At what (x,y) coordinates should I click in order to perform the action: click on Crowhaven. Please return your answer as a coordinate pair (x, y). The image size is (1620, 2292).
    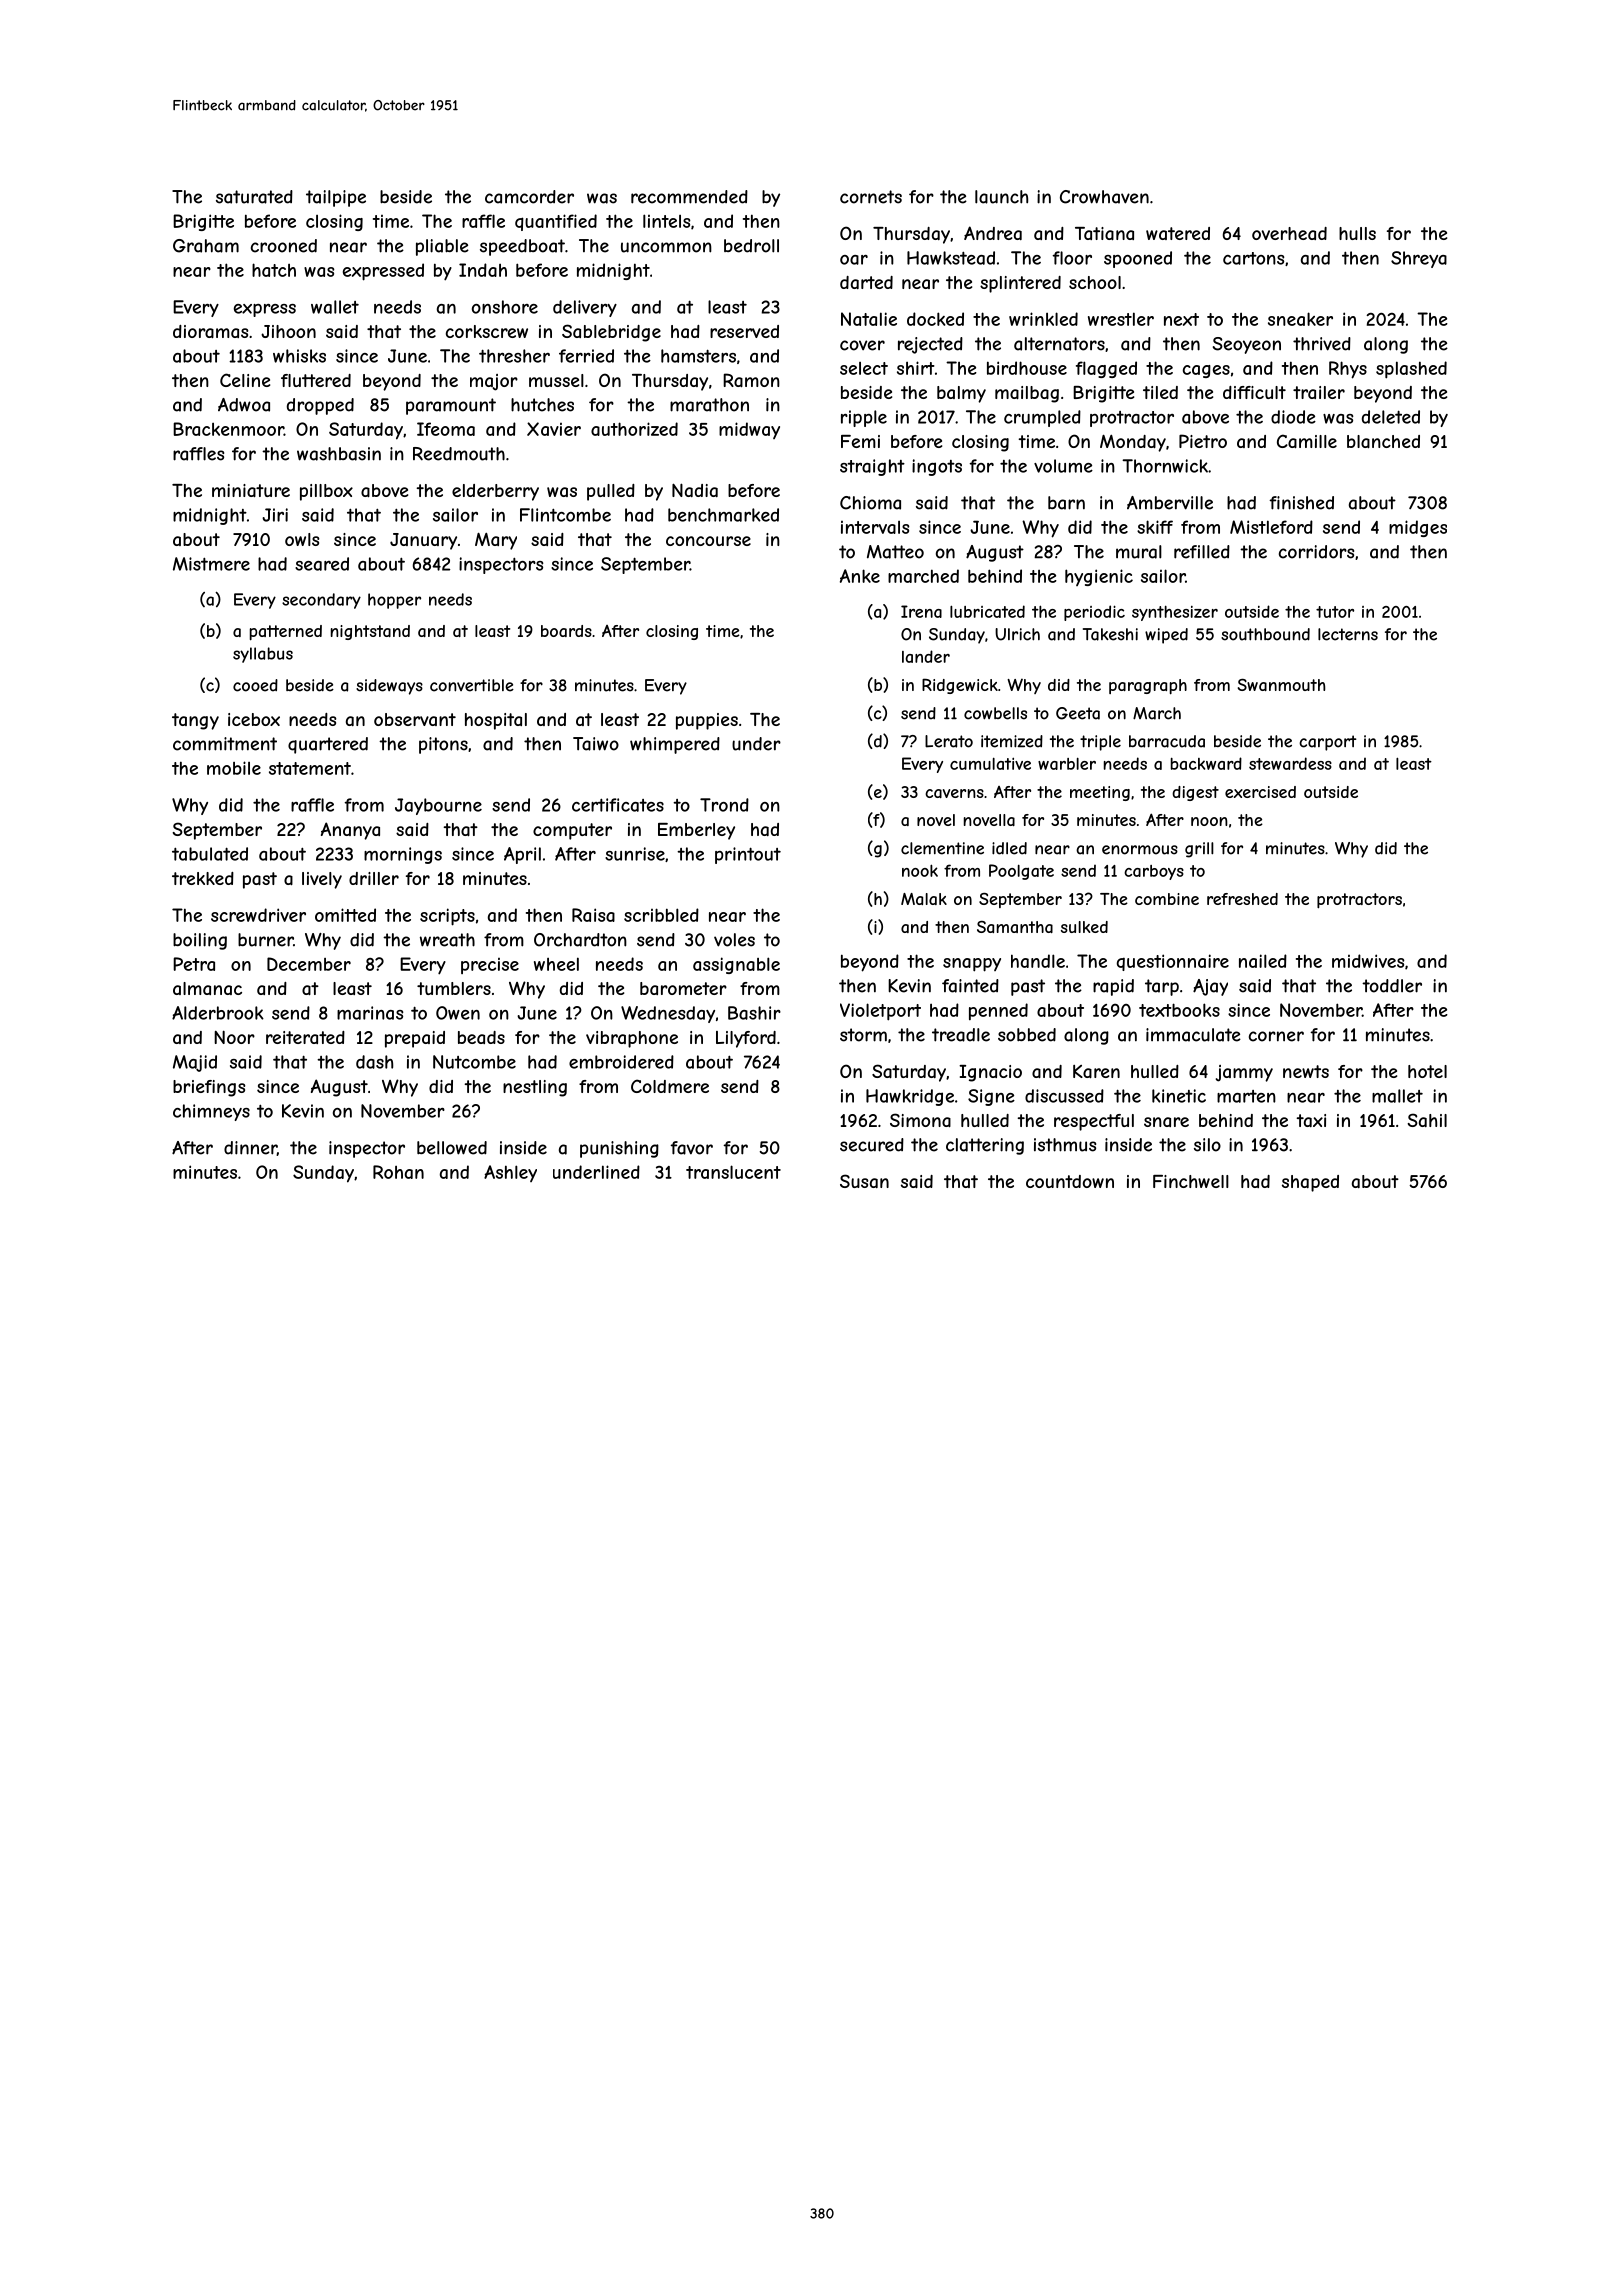
    Looking at the image, I should click on (1104, 197).
